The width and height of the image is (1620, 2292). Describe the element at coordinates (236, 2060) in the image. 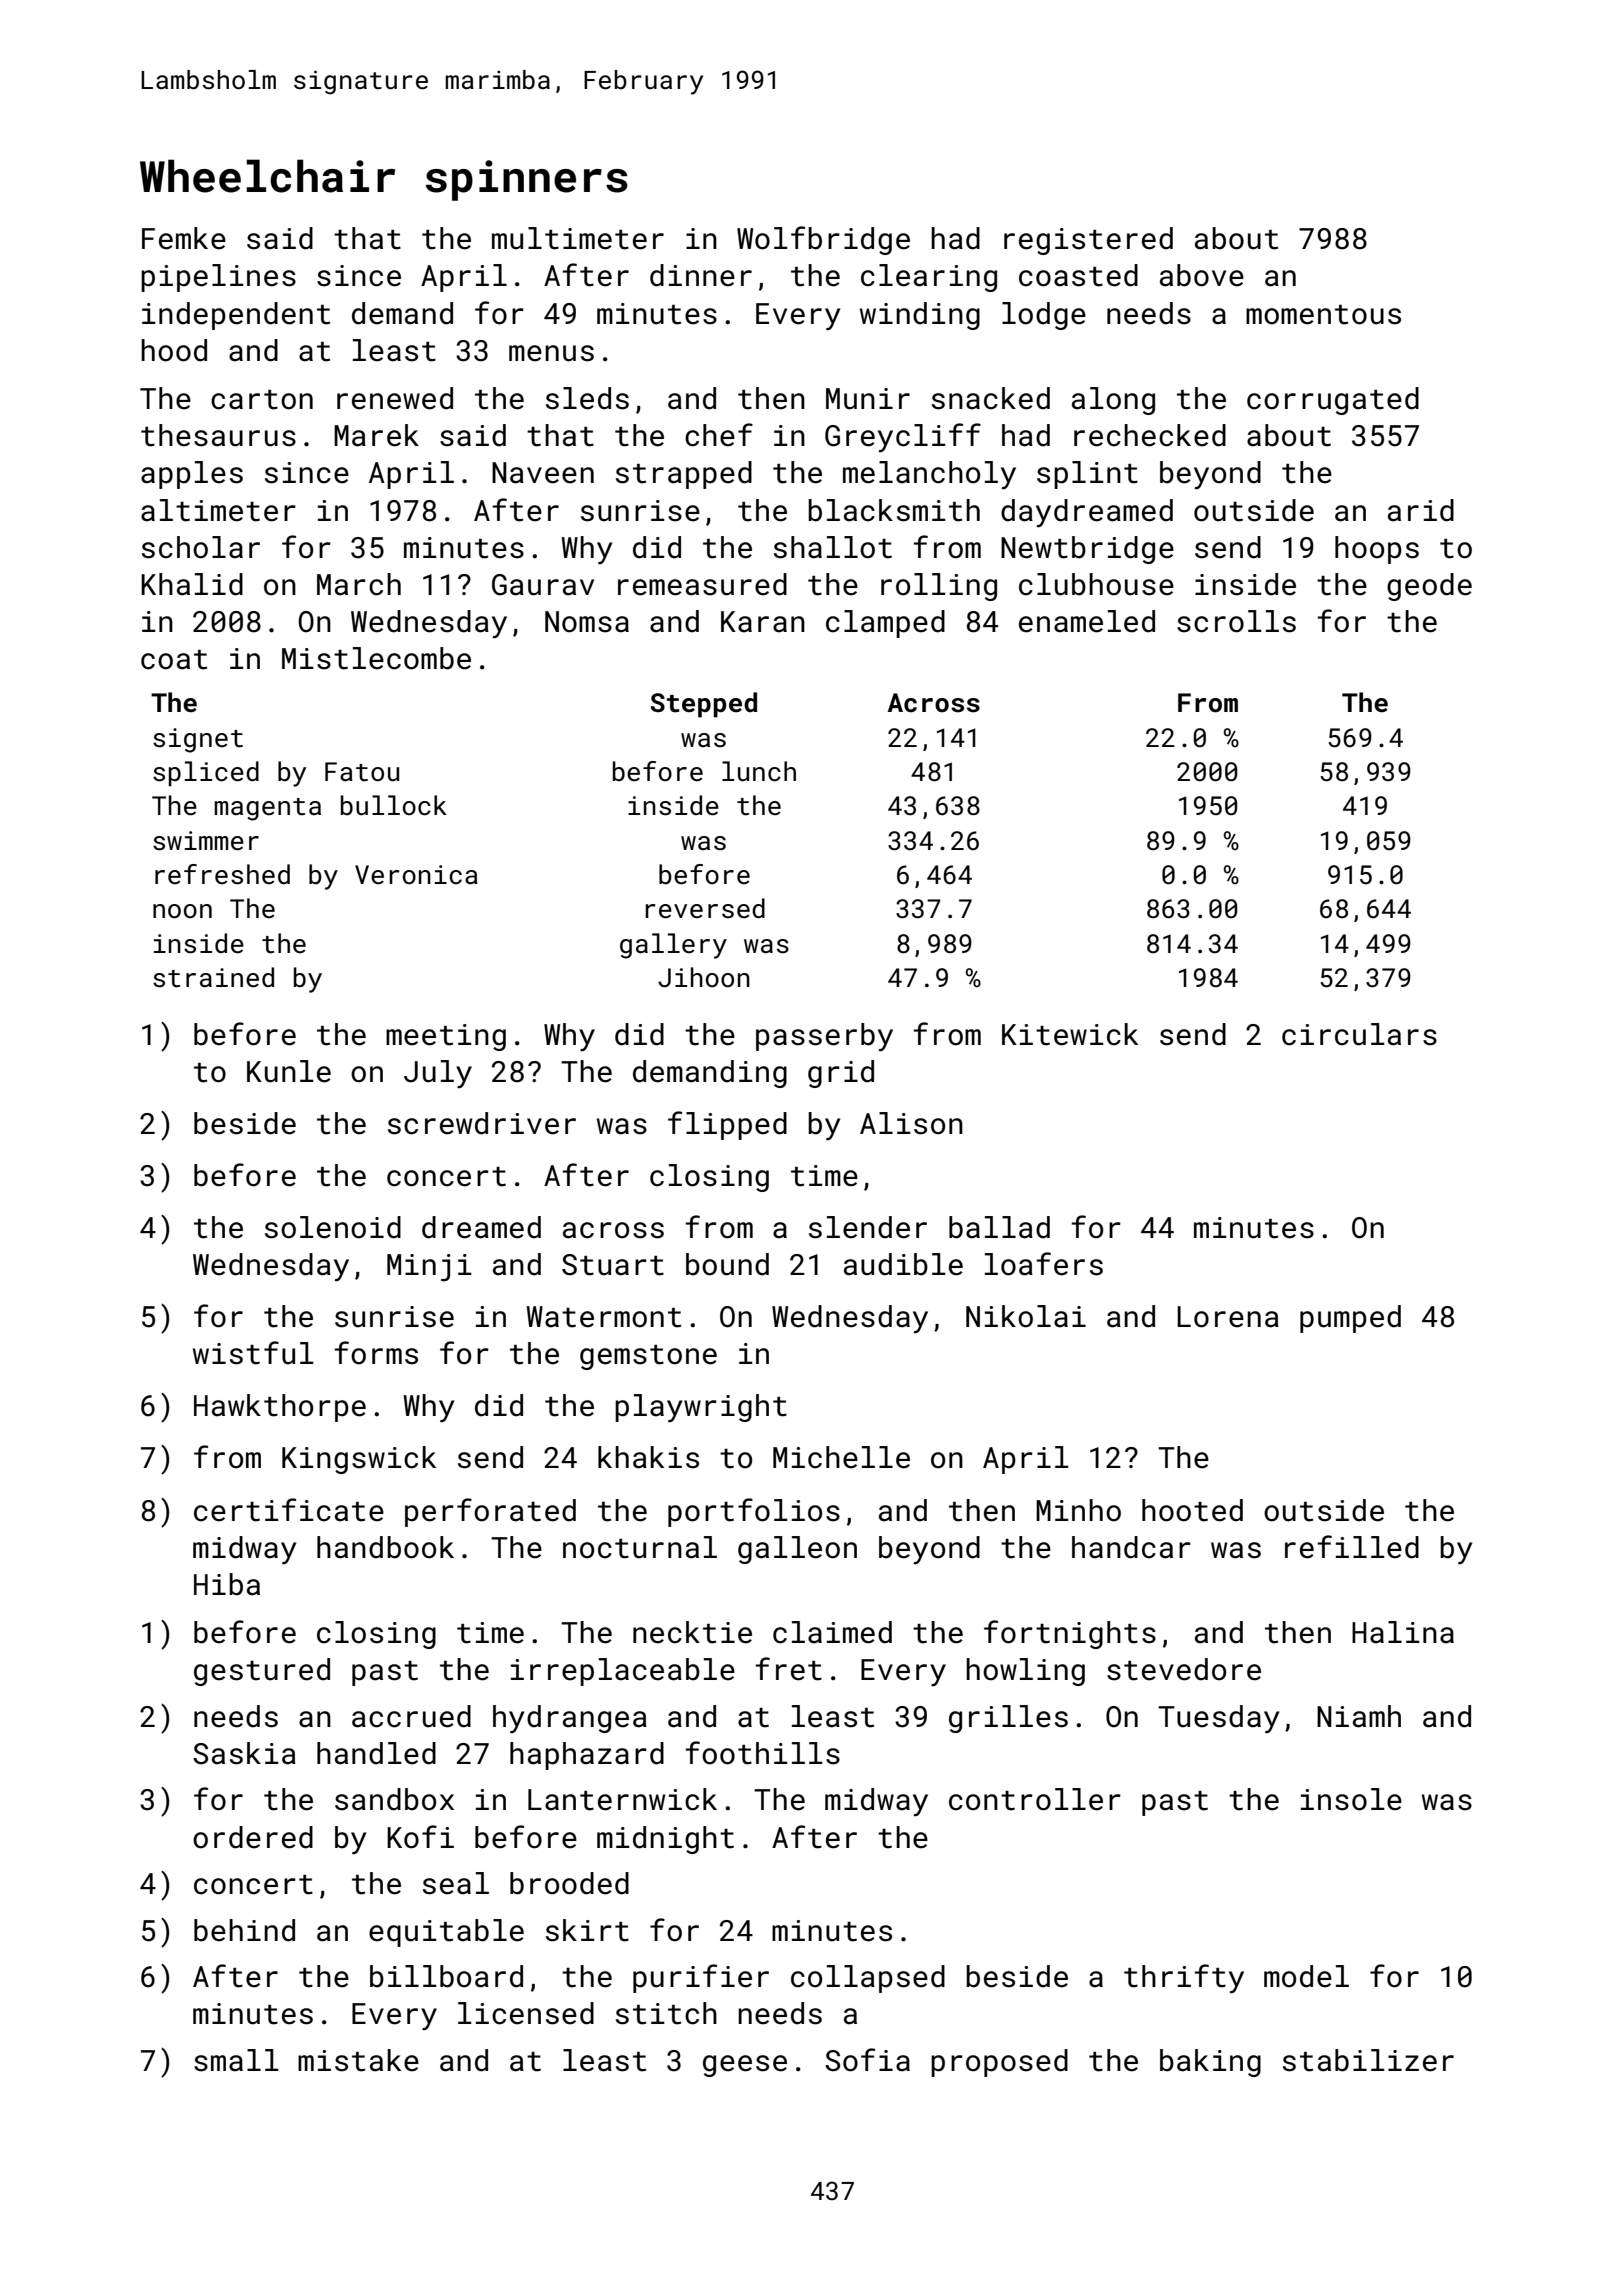

I see `small` at that location.
